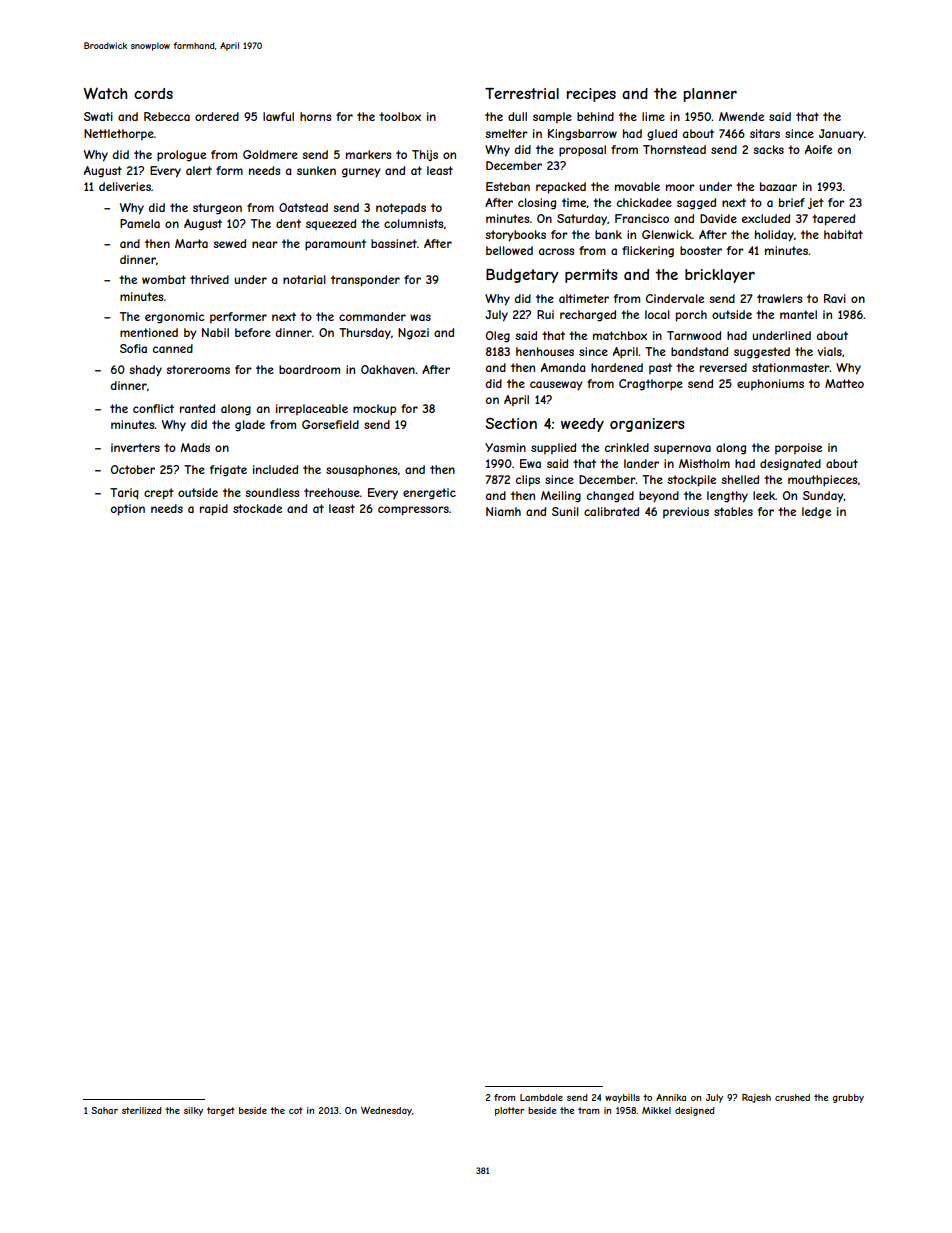  I want to click on Sahar, so click(104, 1110).
